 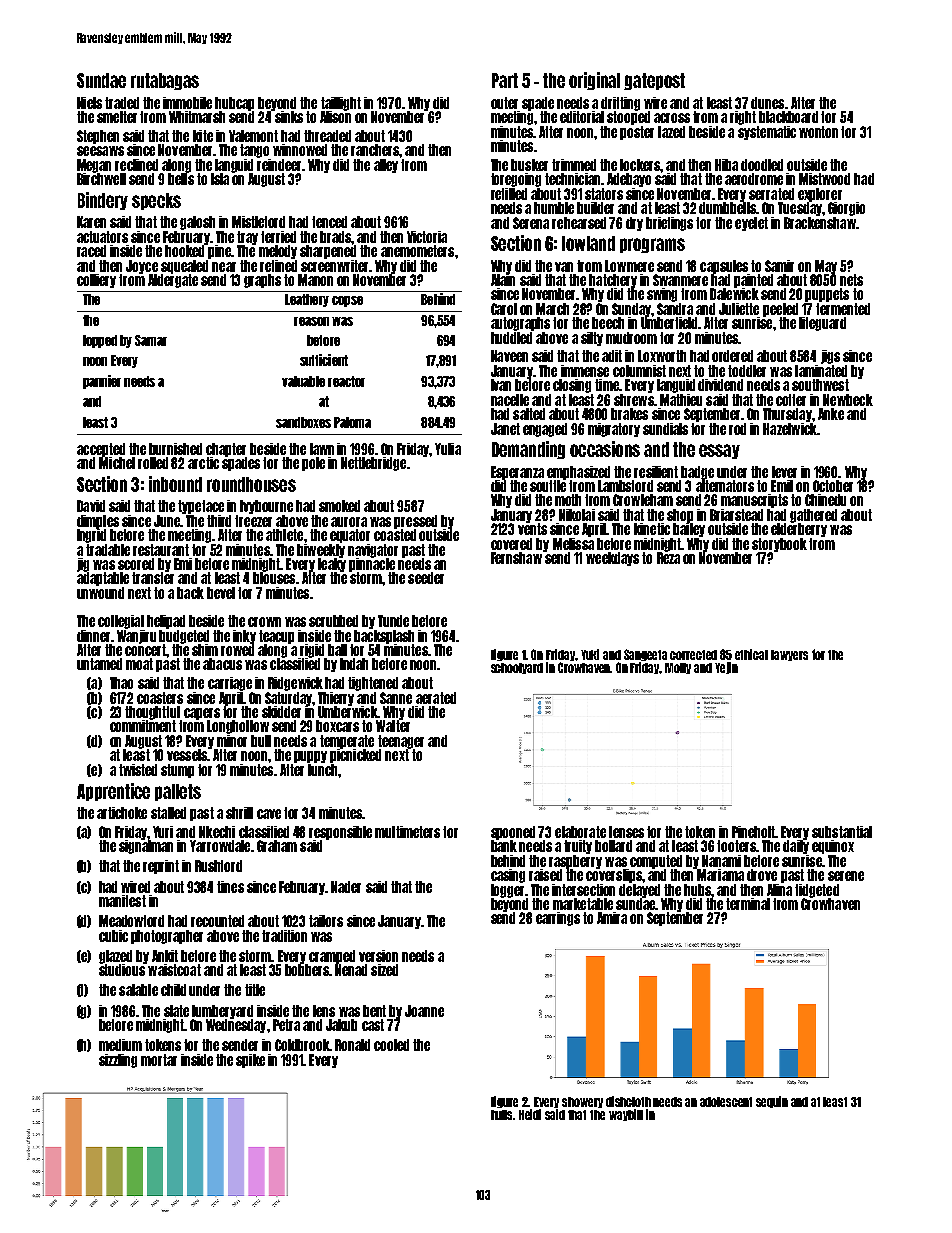 I want to click on Yulia, so click(x=448, y=449).
